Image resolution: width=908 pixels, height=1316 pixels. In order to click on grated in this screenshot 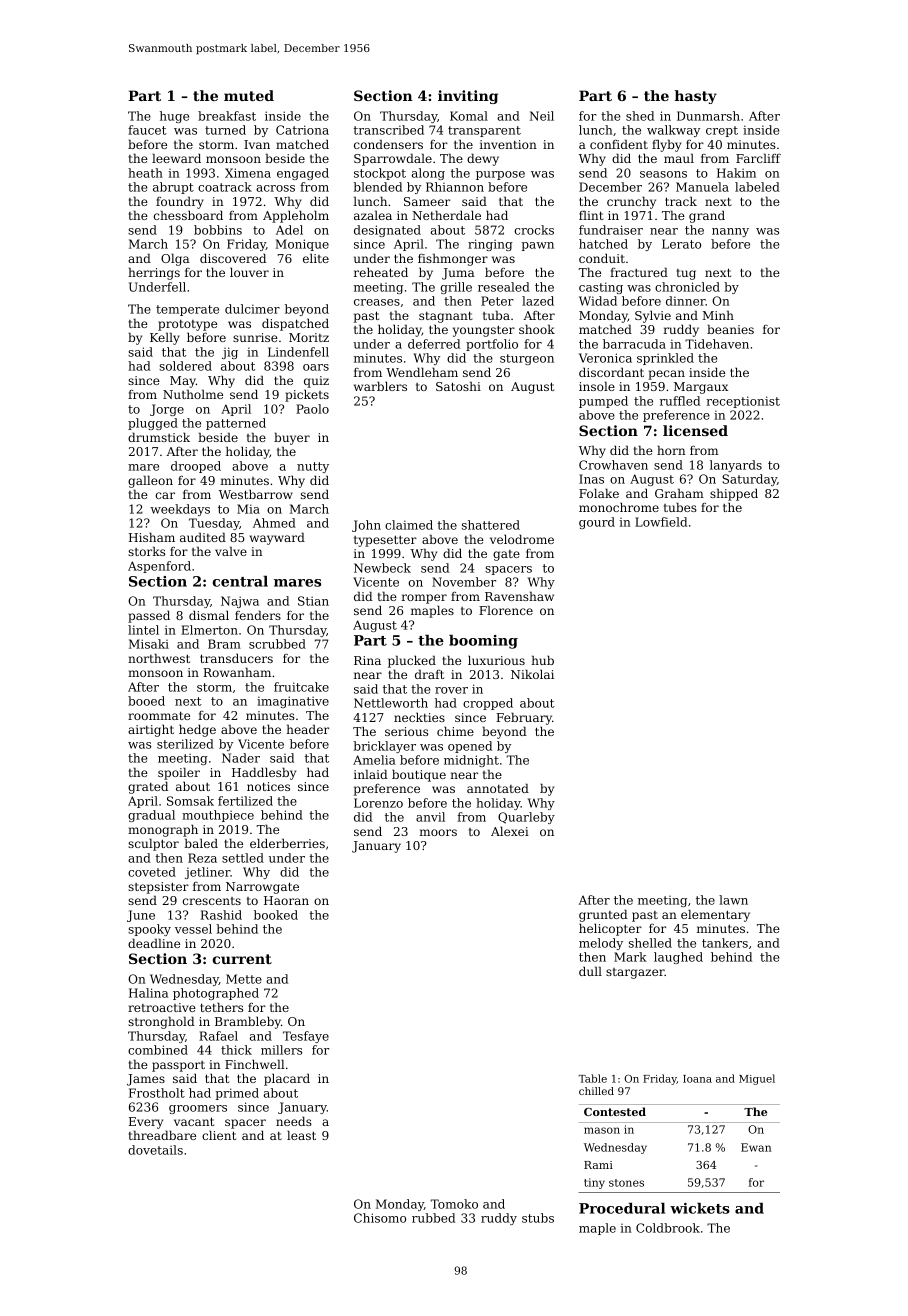, I will do `click(148, 787)`.
